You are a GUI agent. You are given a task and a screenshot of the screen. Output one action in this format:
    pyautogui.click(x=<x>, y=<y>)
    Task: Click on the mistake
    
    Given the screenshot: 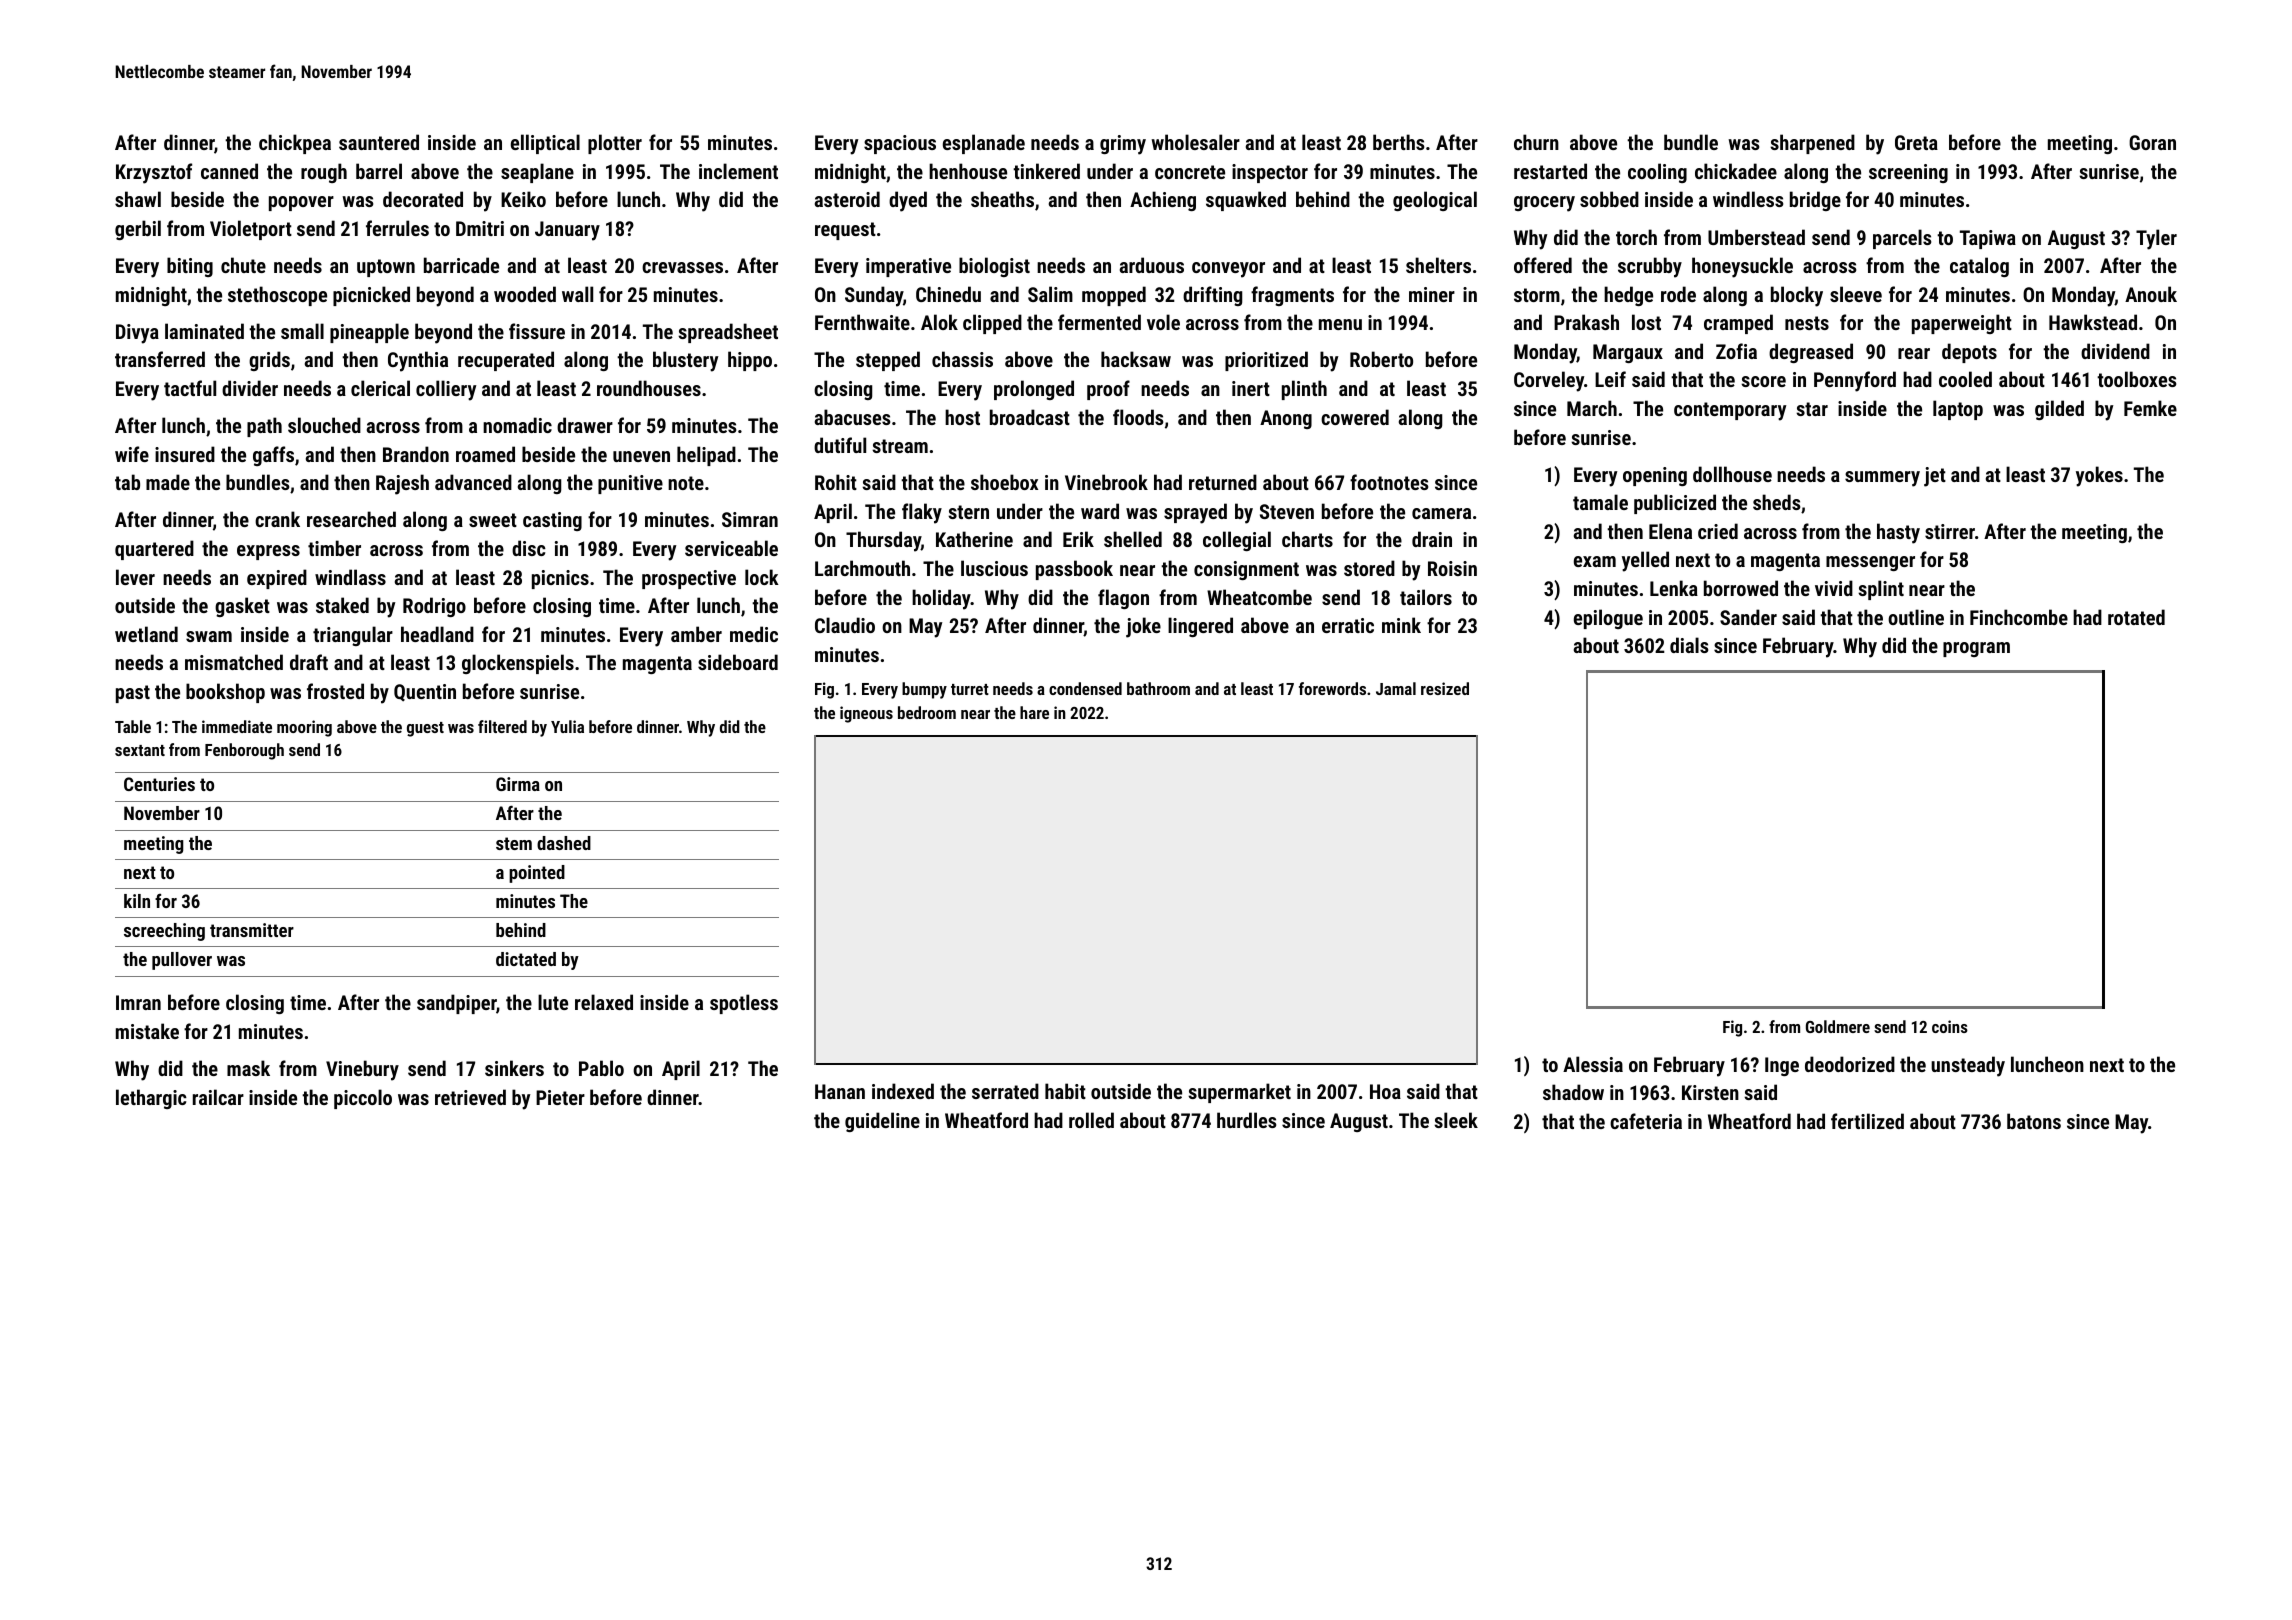 What is the action you would take?
    pyautogui.click(x=147, y=1031)
